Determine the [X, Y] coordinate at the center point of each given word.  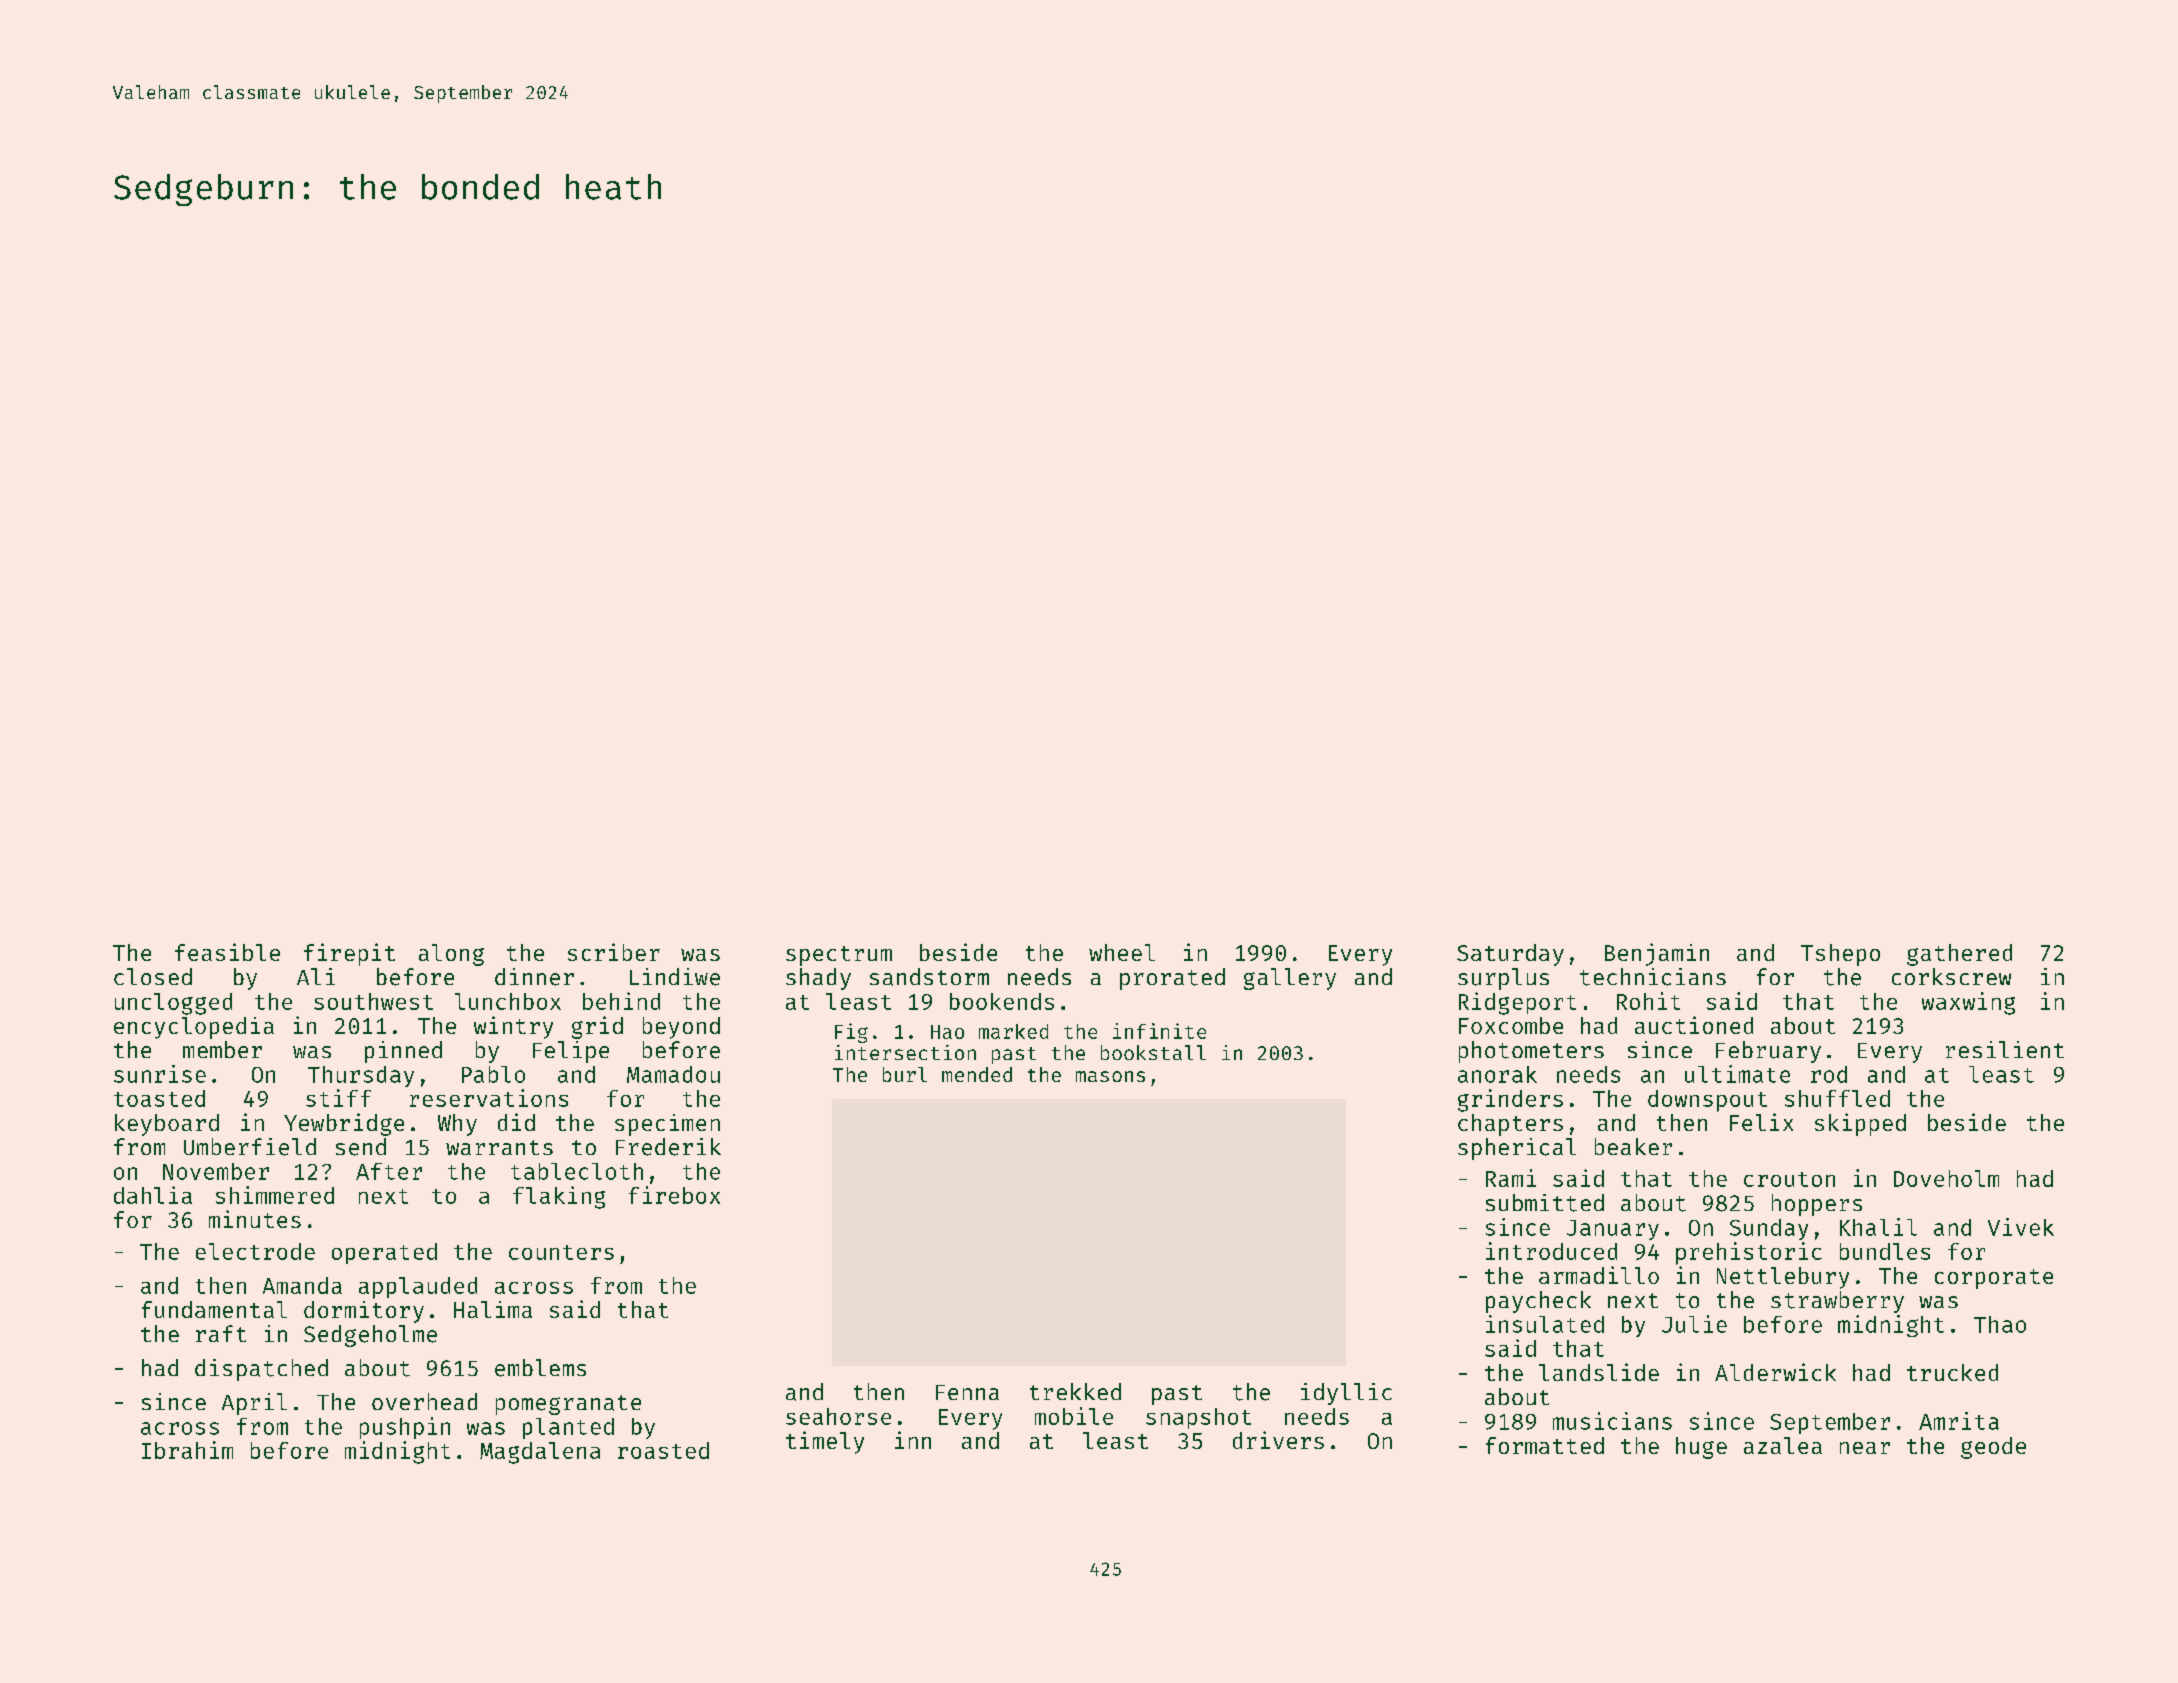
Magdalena [540, 1453]
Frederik [668, 1147]
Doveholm [1946, 1178]
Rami [1511, 1178]
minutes [255, 1219]
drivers [1278, 1440]
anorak [1497, 1074]
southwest [373, 1001]
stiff [338, 1098]
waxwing [1968, 1003]
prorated [1172, 979]
